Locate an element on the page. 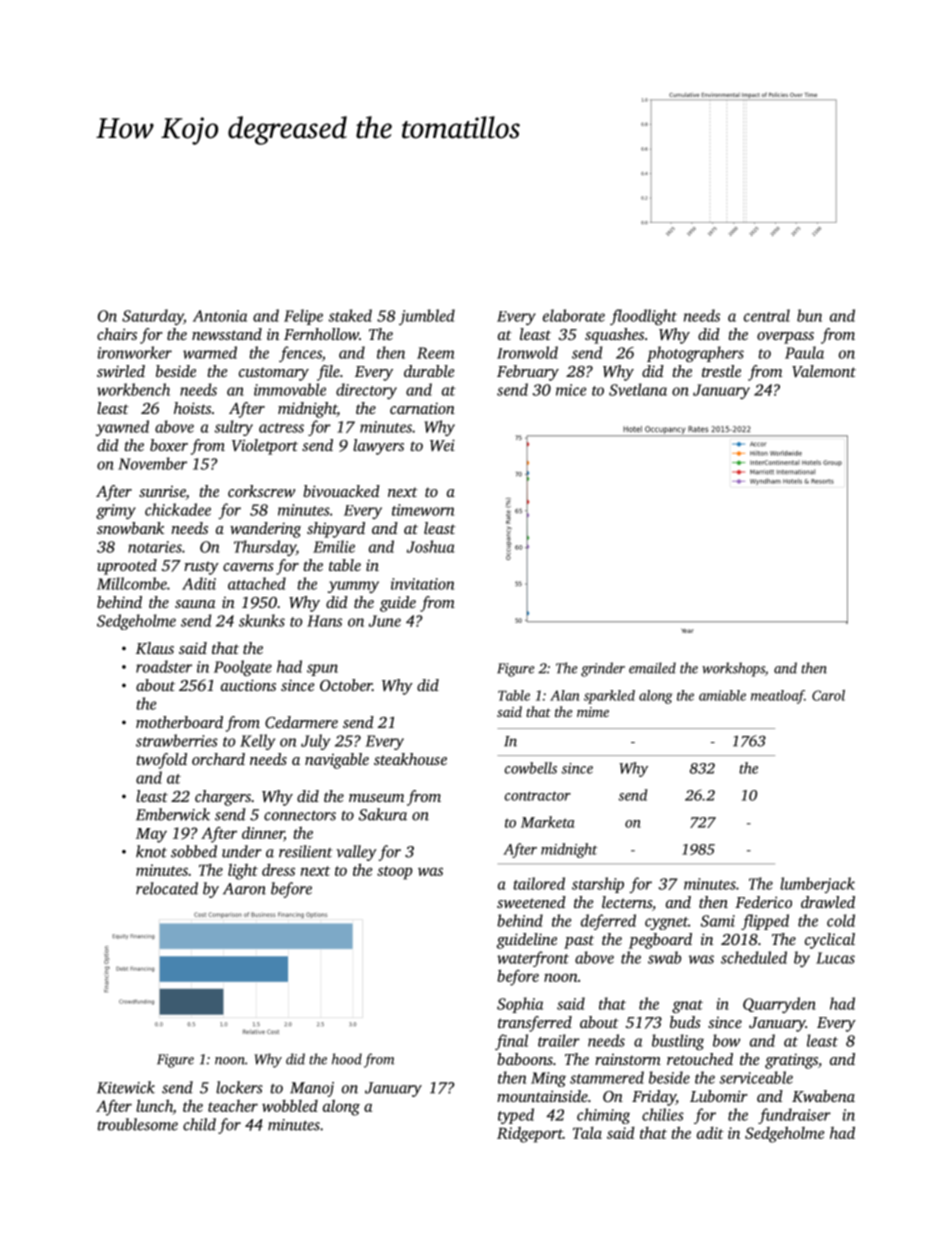 This document has height=1233, width=952. Sophia is located at coordinates (520, 1005).
